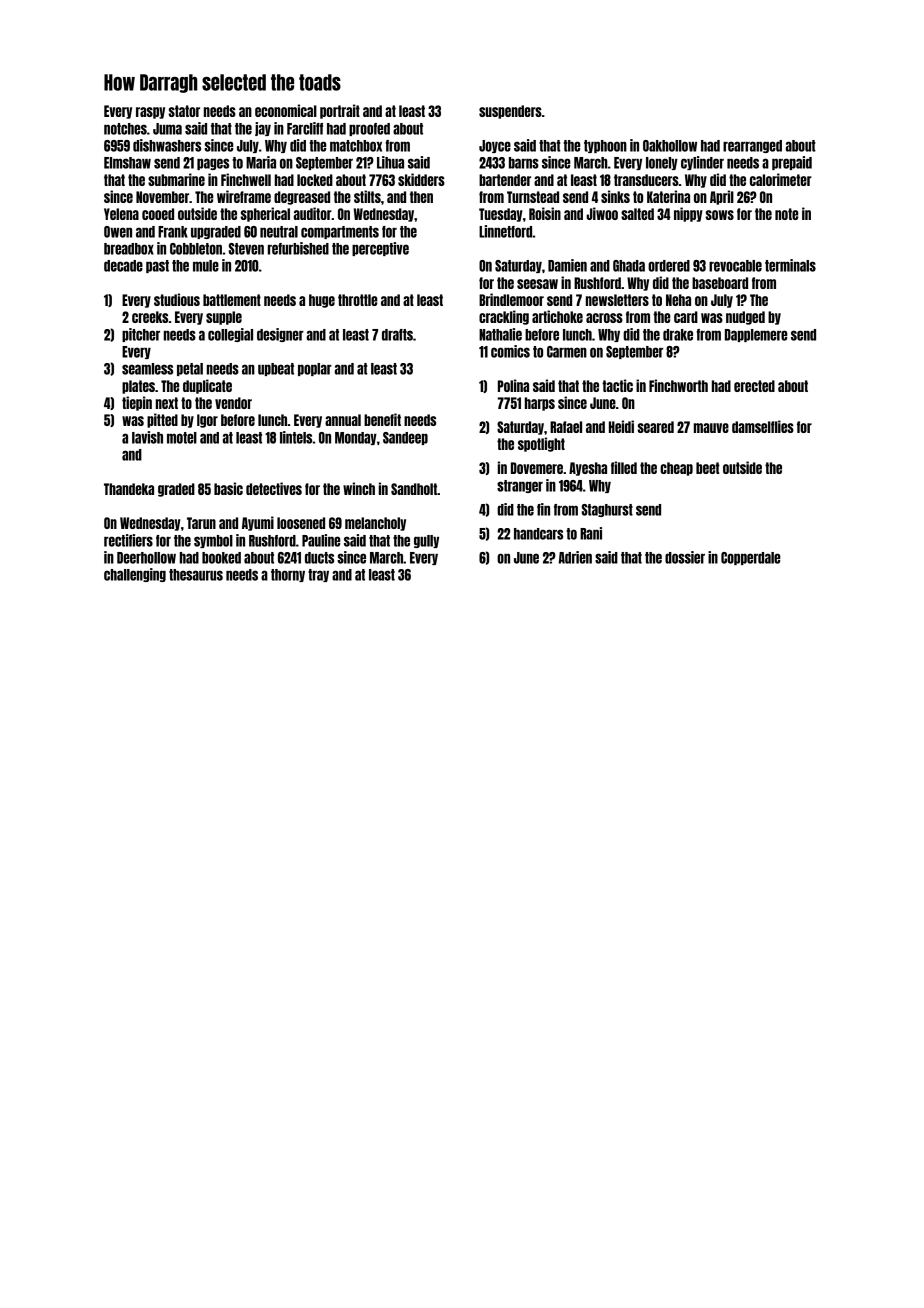 This image has height=1308, width=924. Describe the element at coordinates (276, 369) in the image. I see `upbeat` at that location.
